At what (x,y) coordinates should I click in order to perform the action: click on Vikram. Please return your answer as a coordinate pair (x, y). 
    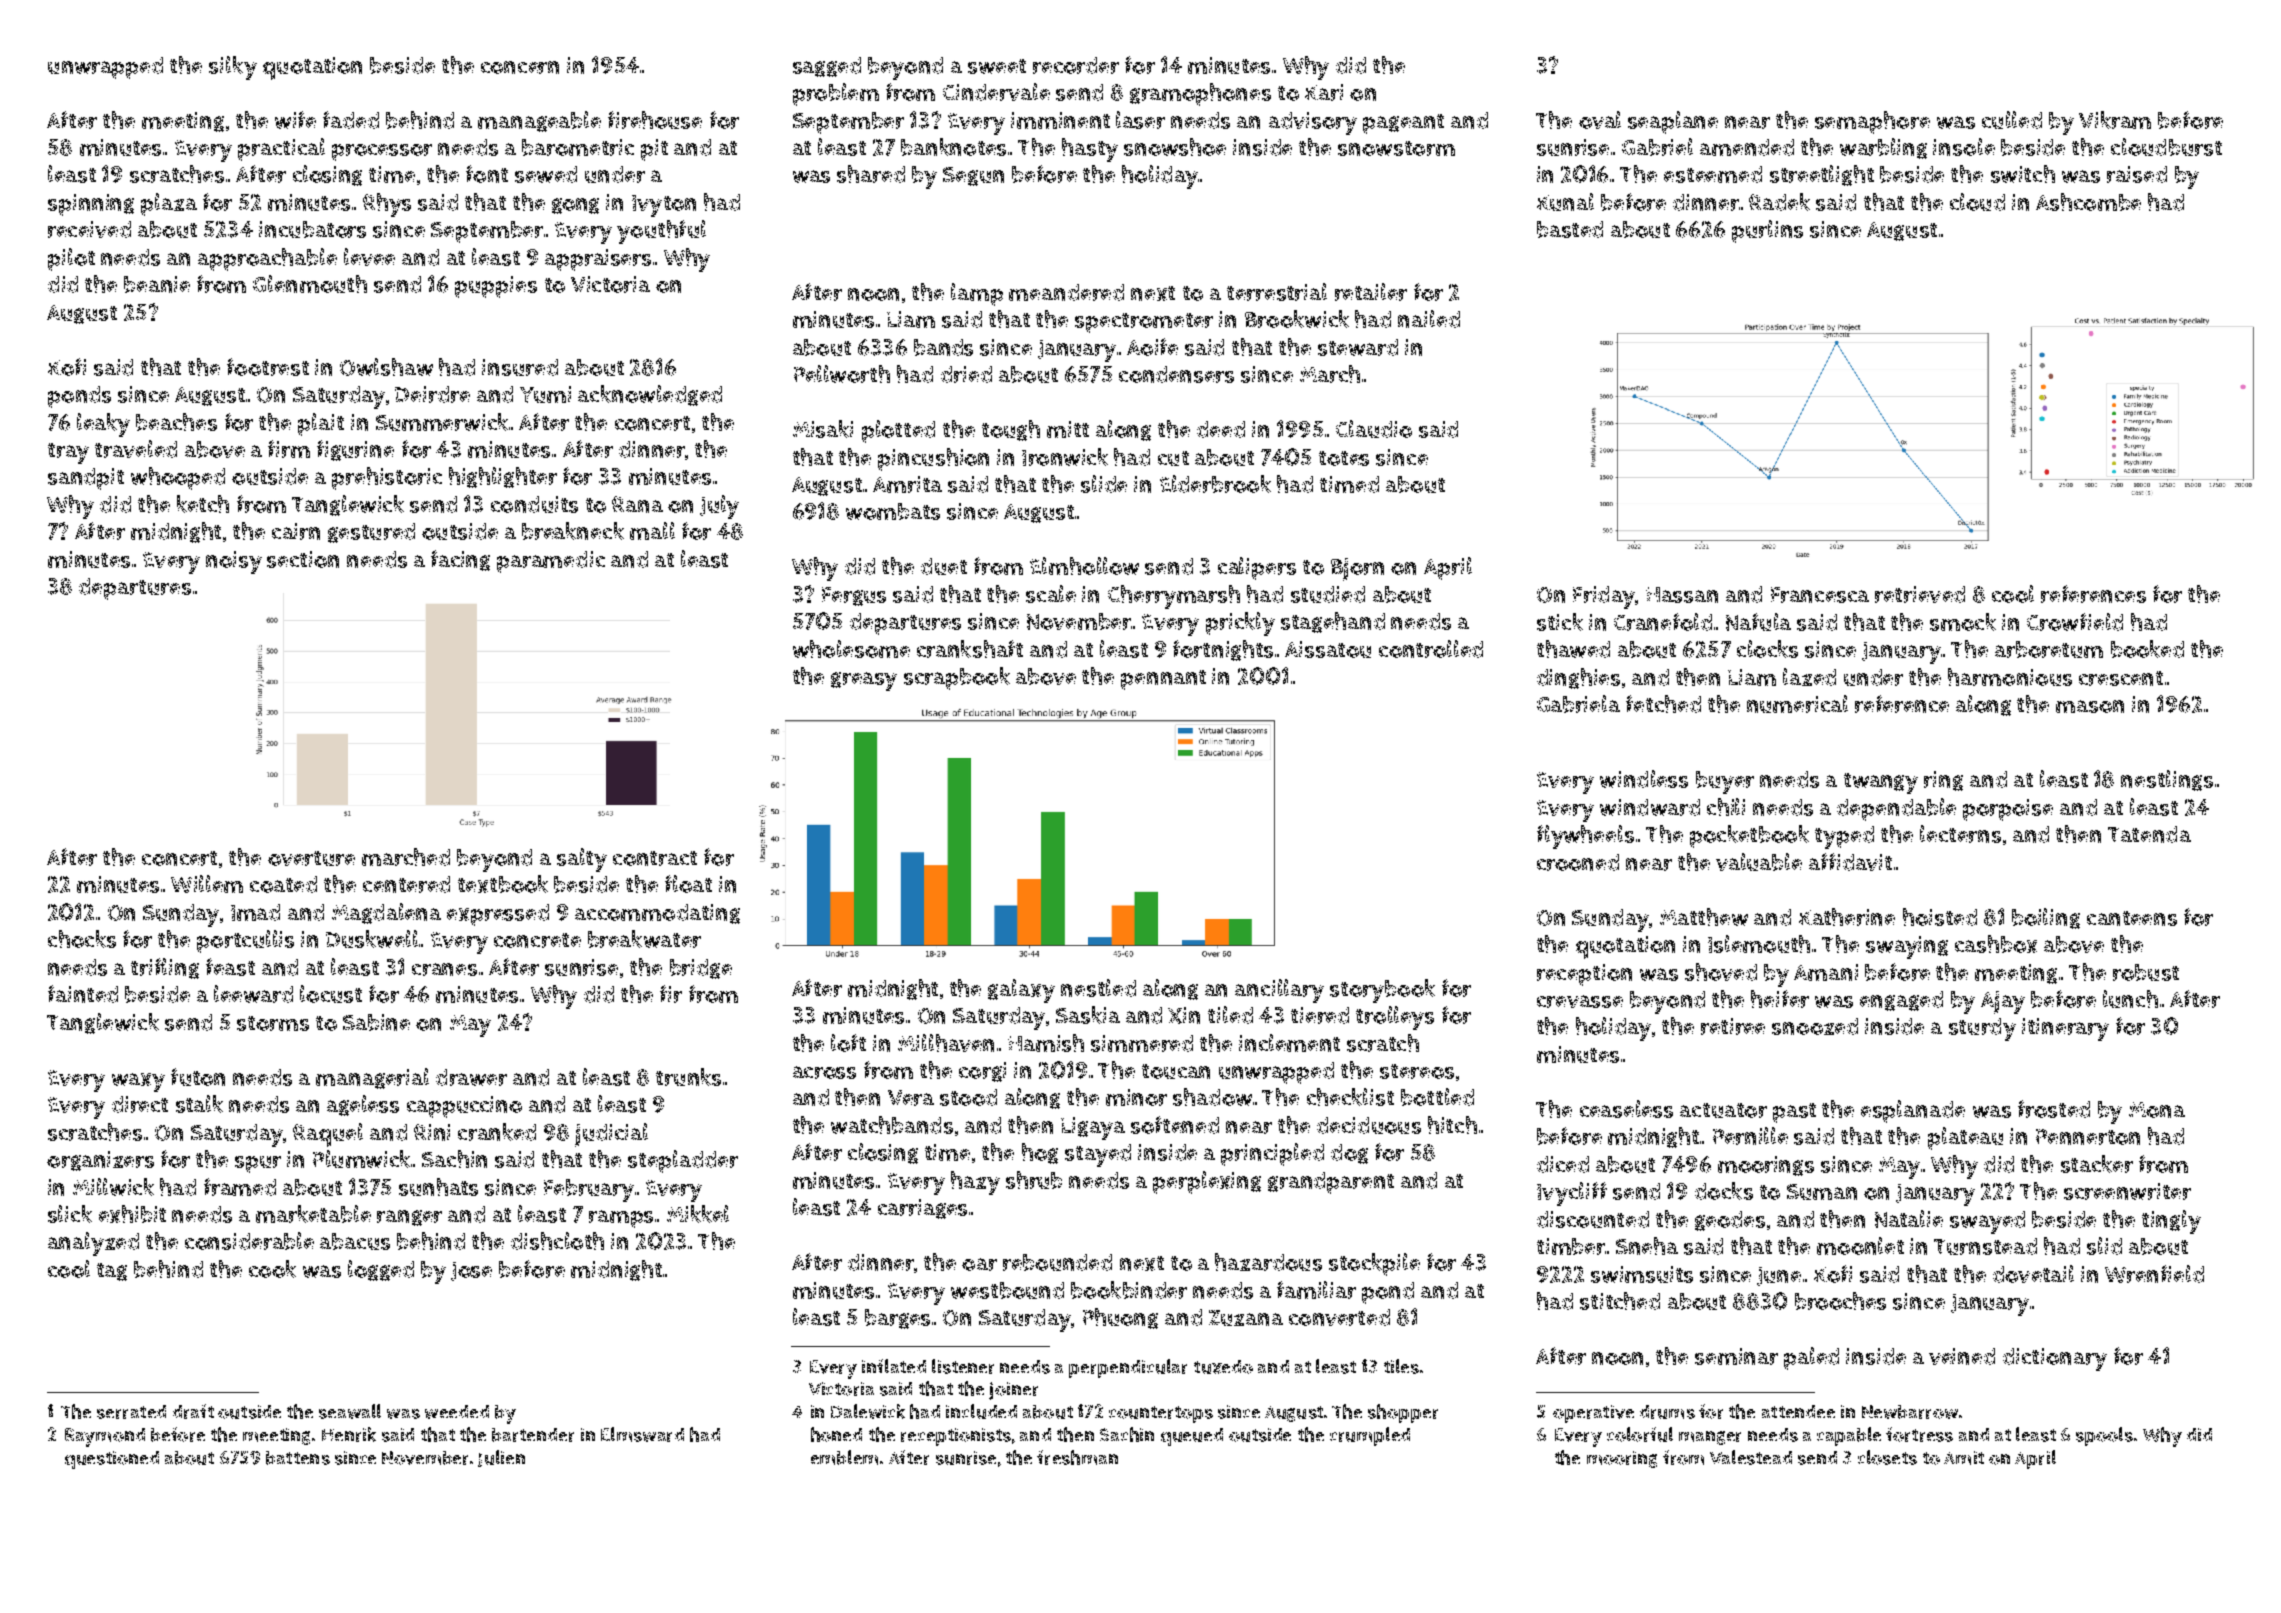
    Looking at the image, I should click on (2115, 120).
